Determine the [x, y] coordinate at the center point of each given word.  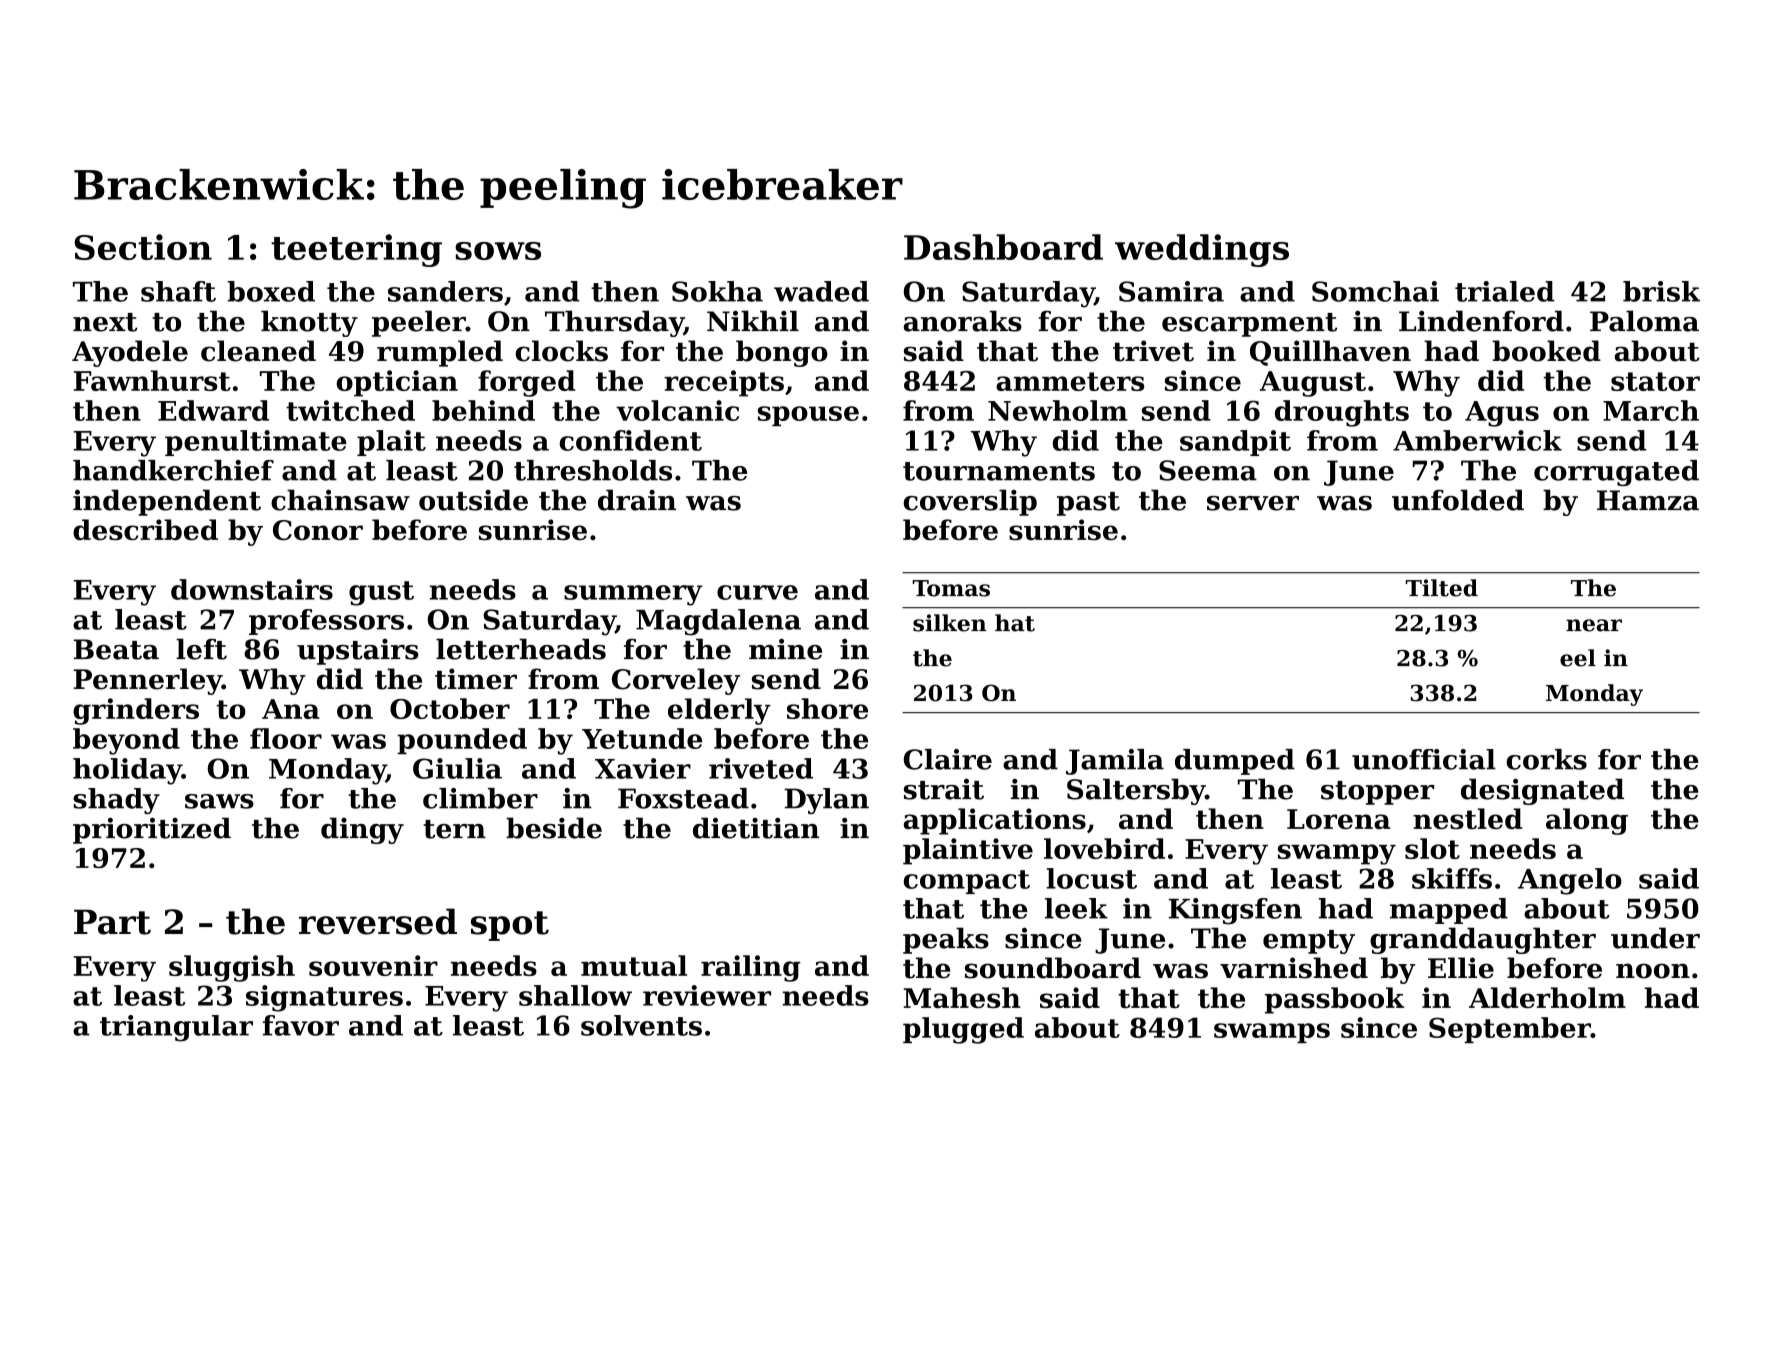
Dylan [827, 801]
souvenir [373, 965]
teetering [356, 250]
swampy [1337, 854]
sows [498, 251]
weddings [1202, 250]
